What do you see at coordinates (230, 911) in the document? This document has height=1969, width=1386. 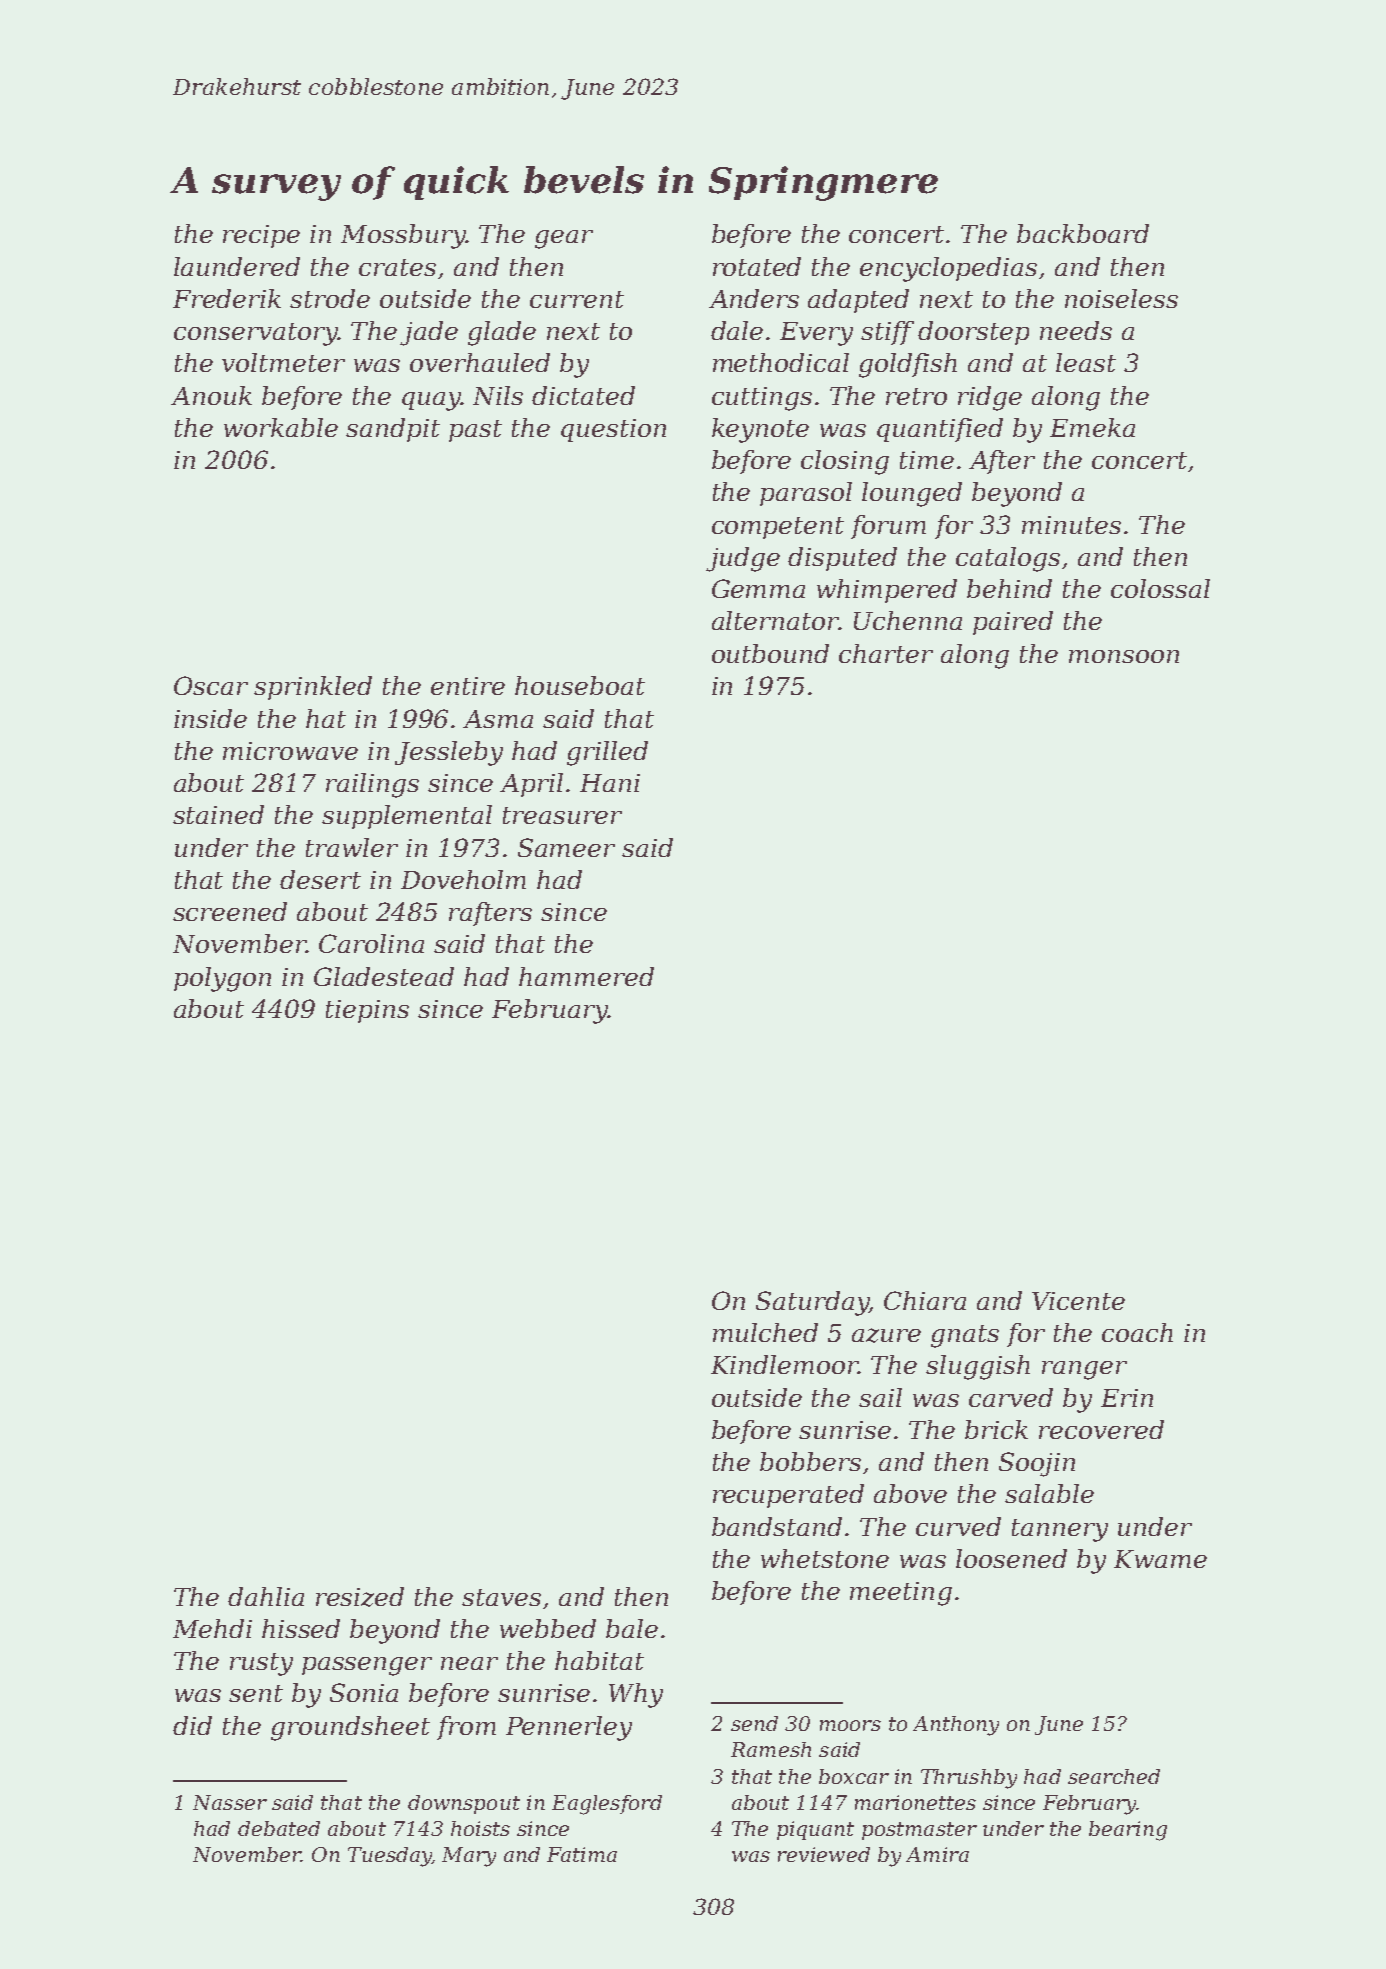 I see `screened` at bounding box center [230, 911].
